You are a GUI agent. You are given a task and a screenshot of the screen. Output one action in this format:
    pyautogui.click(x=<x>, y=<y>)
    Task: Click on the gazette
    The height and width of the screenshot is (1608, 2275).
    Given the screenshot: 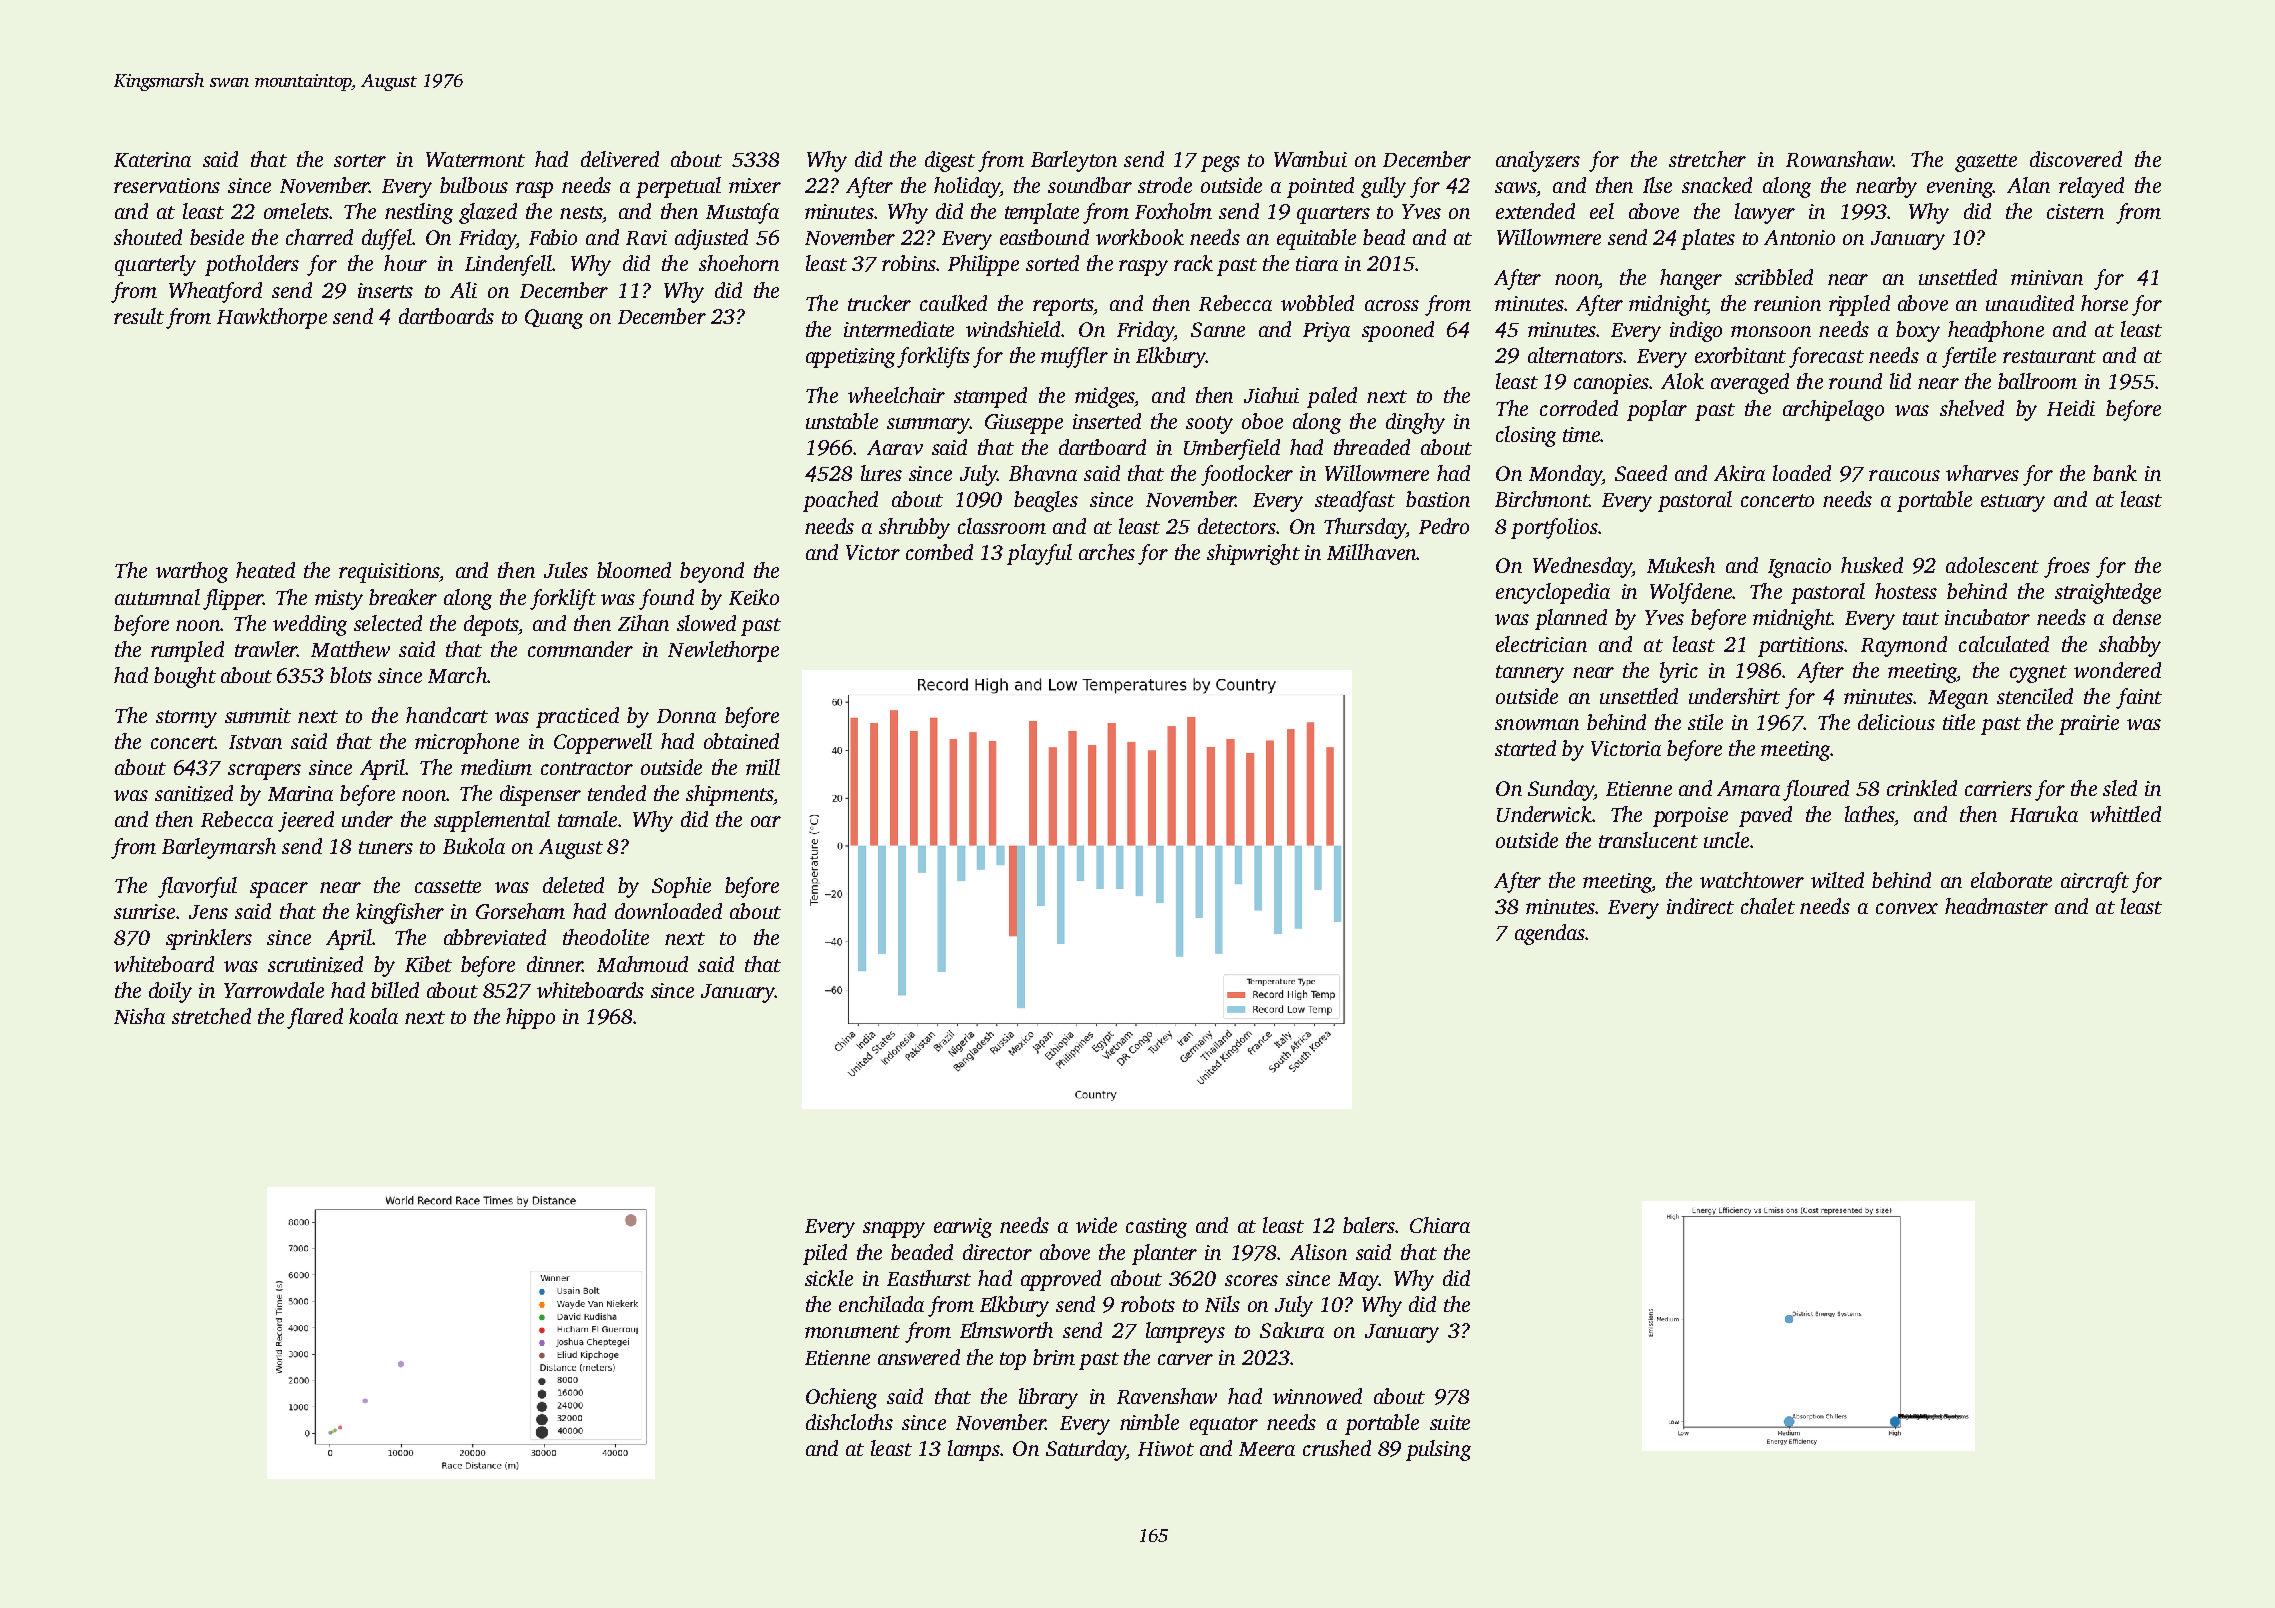 What is the action you would take?
    pyautogui.click(x=1986, y=163)
